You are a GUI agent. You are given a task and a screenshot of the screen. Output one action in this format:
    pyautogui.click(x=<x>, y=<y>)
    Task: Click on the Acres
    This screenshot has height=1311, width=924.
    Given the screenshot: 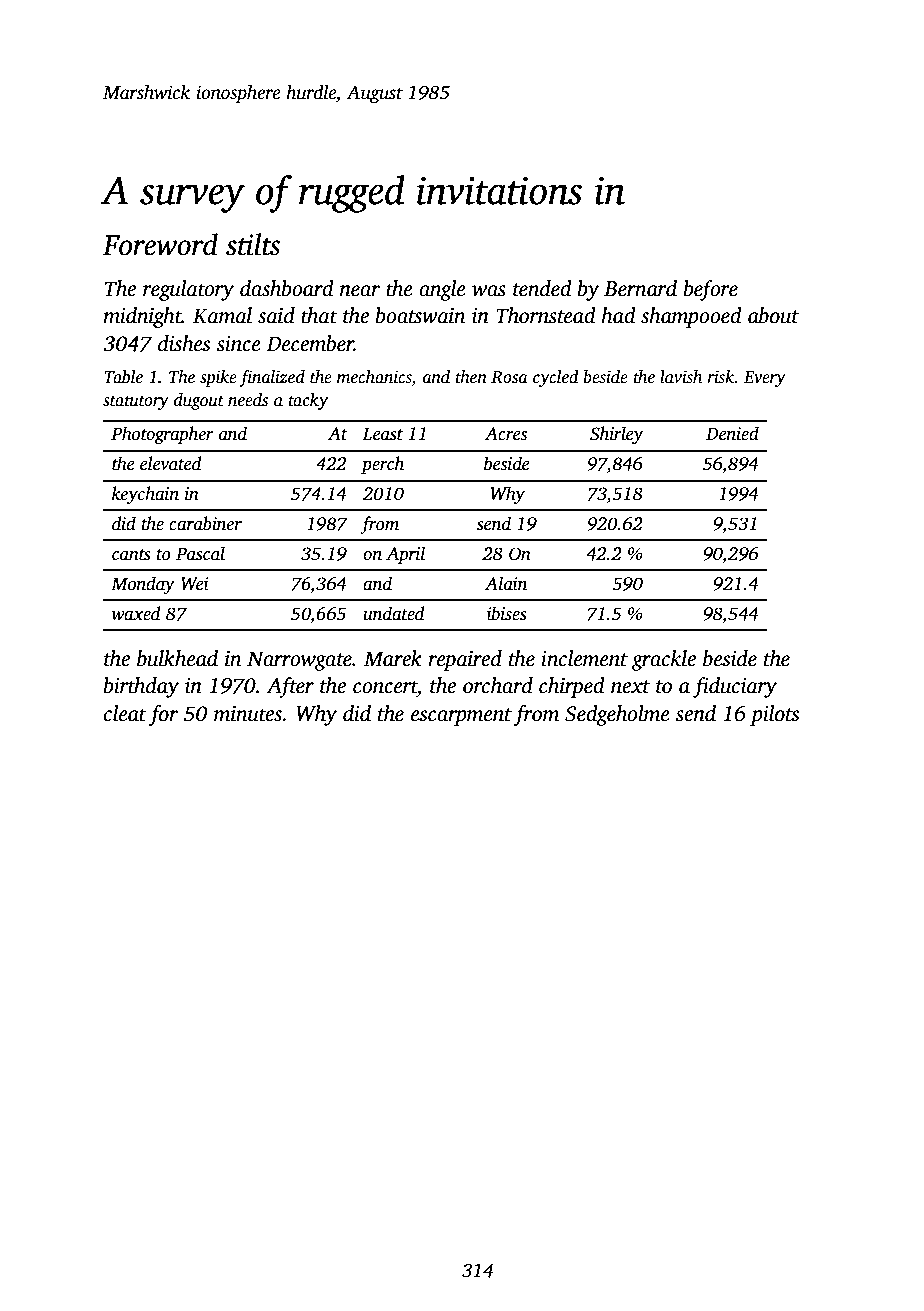 What is the action you would take?
    pyautogui.click(x=506, y=434)
